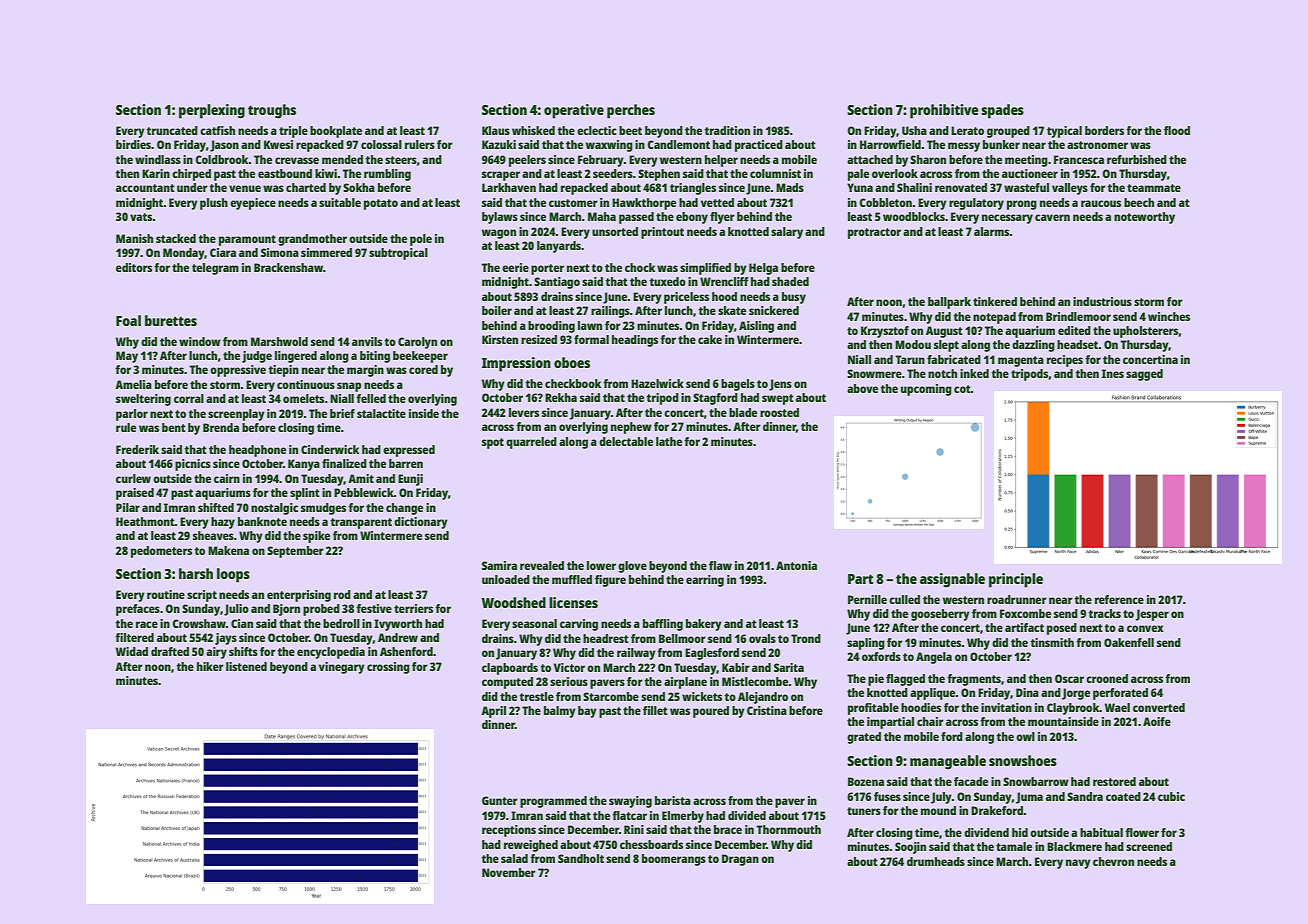  What do you see at coordinates (1033, 346) in the screenshot?
I see `dazzling` at bounding box center [1033, 346].
